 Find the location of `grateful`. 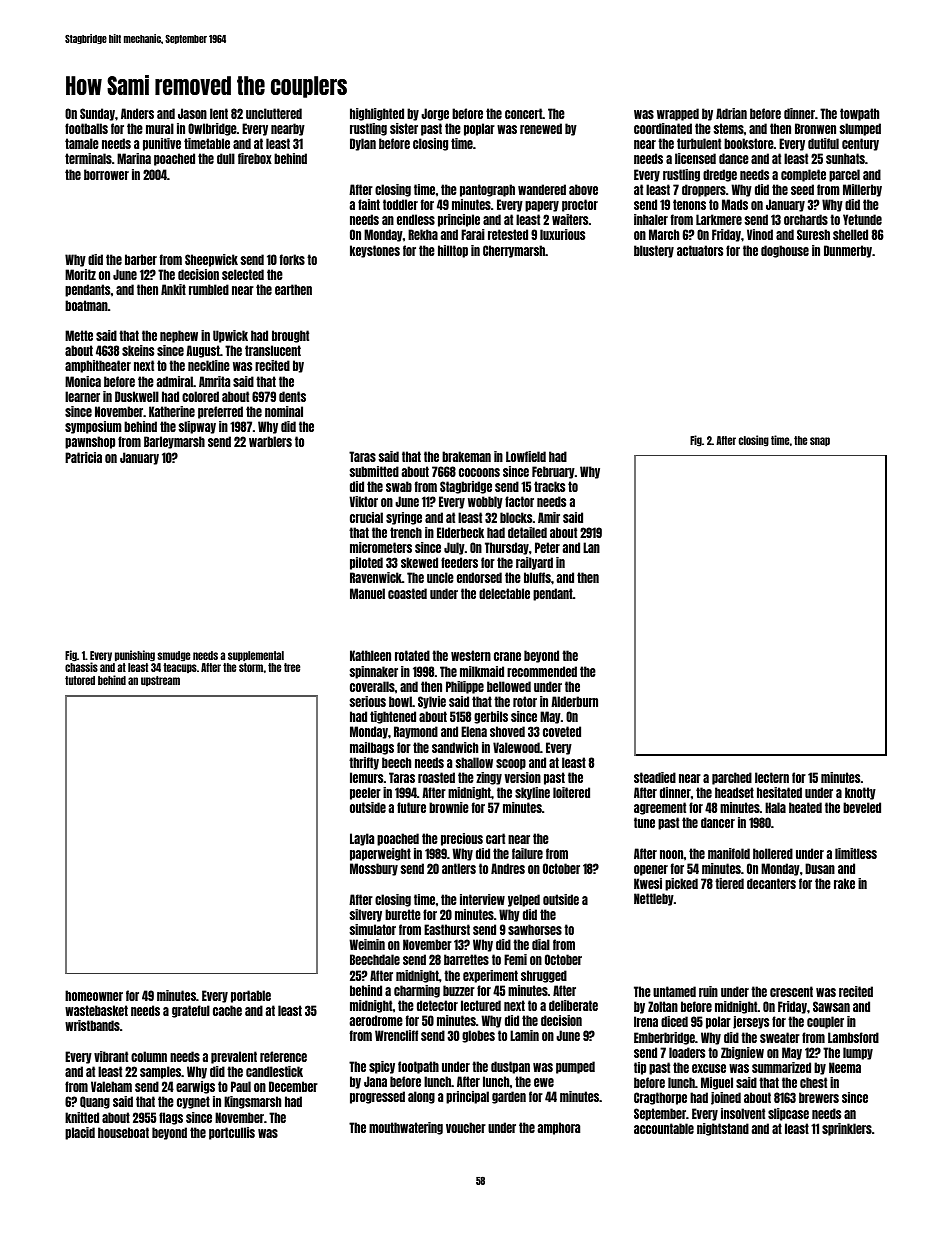

grateful is located at coordinates (191, 1011).
